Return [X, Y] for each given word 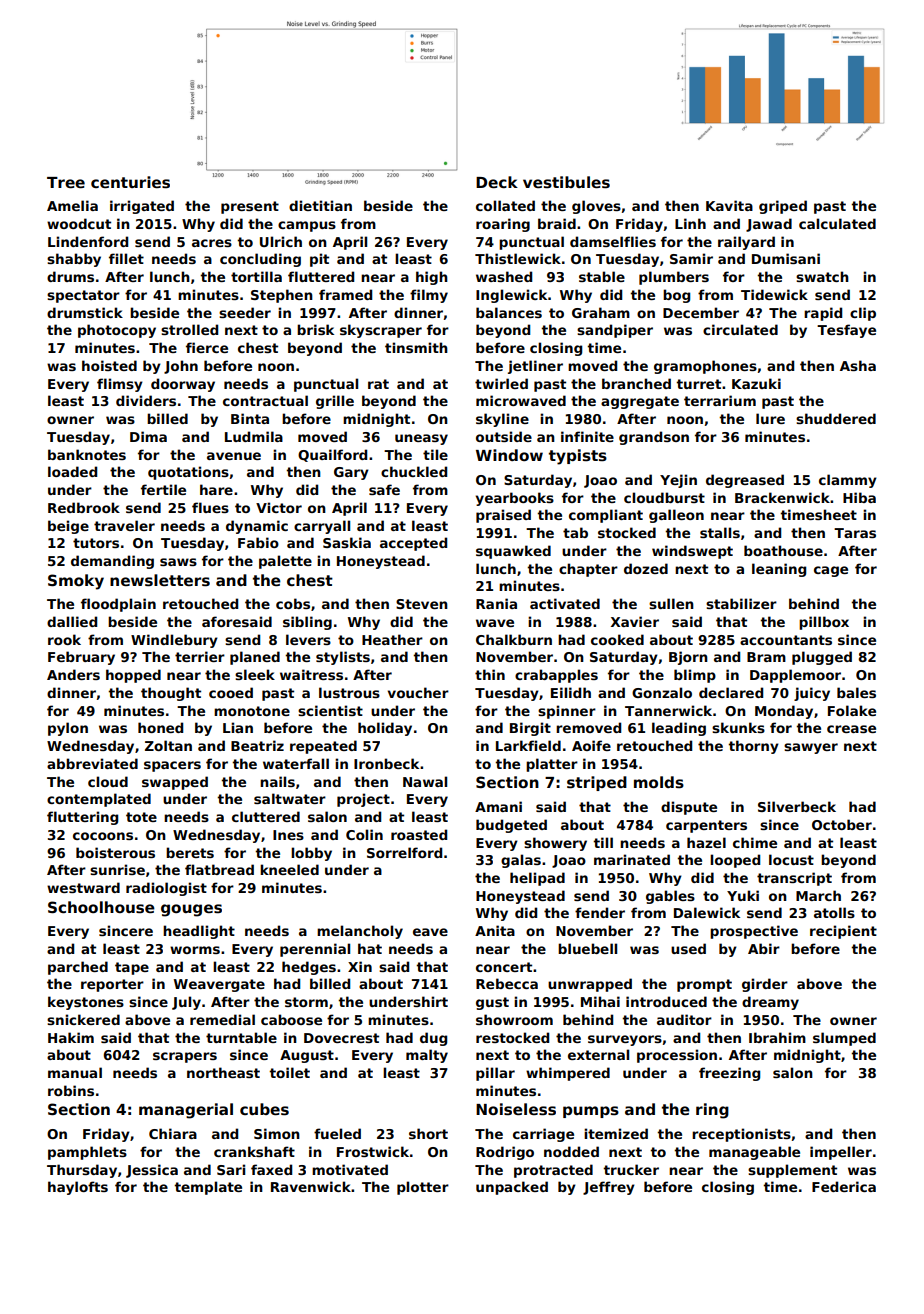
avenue [234, 456]
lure [770, 418]
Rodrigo [505, 1153]
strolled [189, 329]
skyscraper [381, 331]
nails [277, 781]
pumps [591, 1112]
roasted [419, 834]
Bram [766, 657]
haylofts [78, 1188]
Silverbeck [797, 806]
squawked [513, 552]
